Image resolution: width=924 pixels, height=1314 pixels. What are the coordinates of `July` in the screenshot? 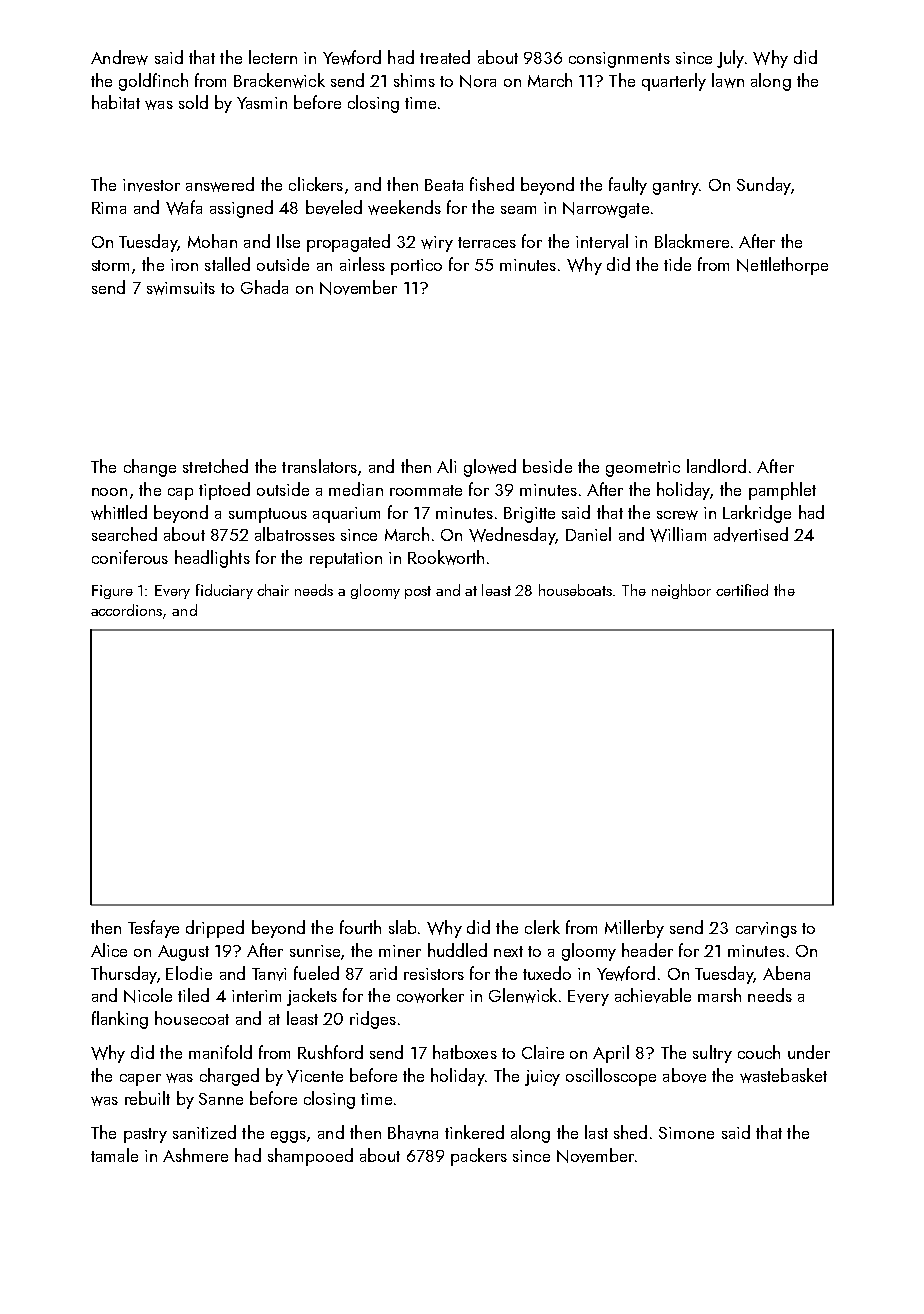 It's located at (730, 59).
